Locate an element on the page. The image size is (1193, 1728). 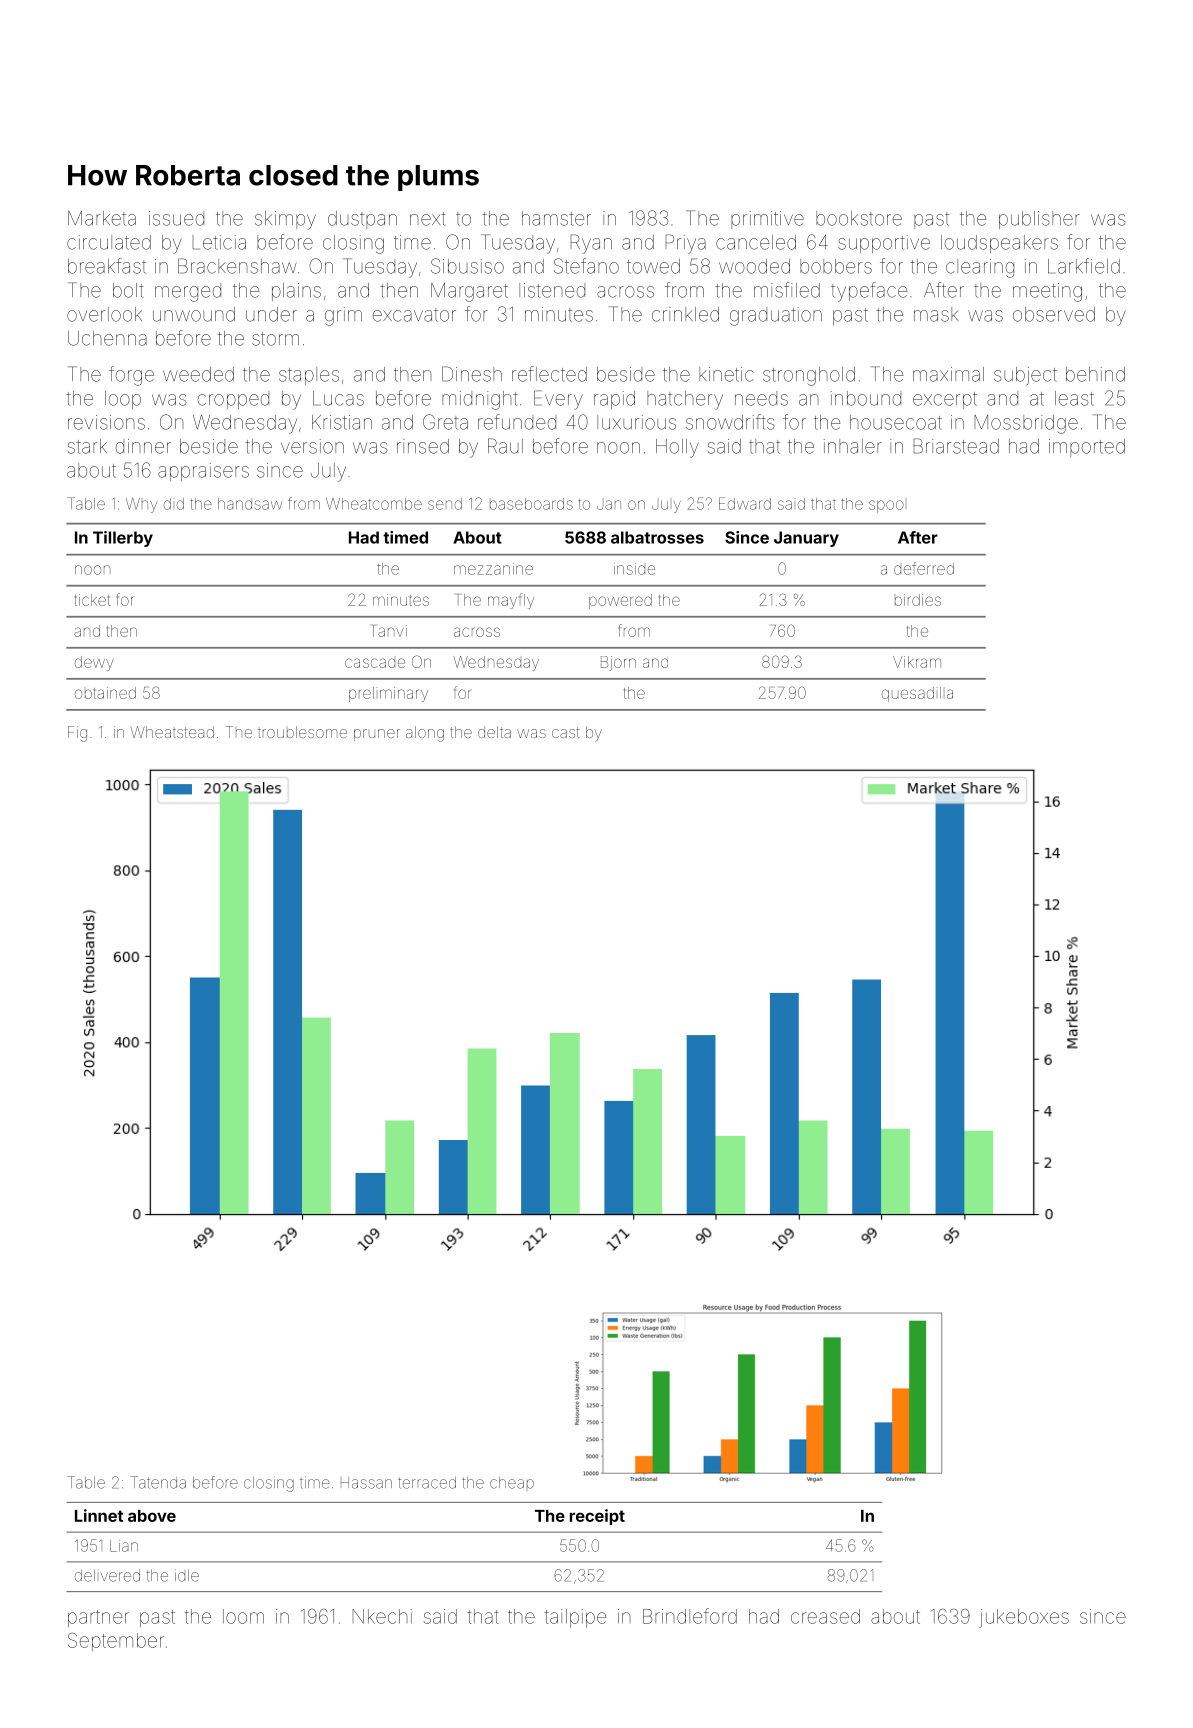
Hassan is located at coordinates (366, 1483).
